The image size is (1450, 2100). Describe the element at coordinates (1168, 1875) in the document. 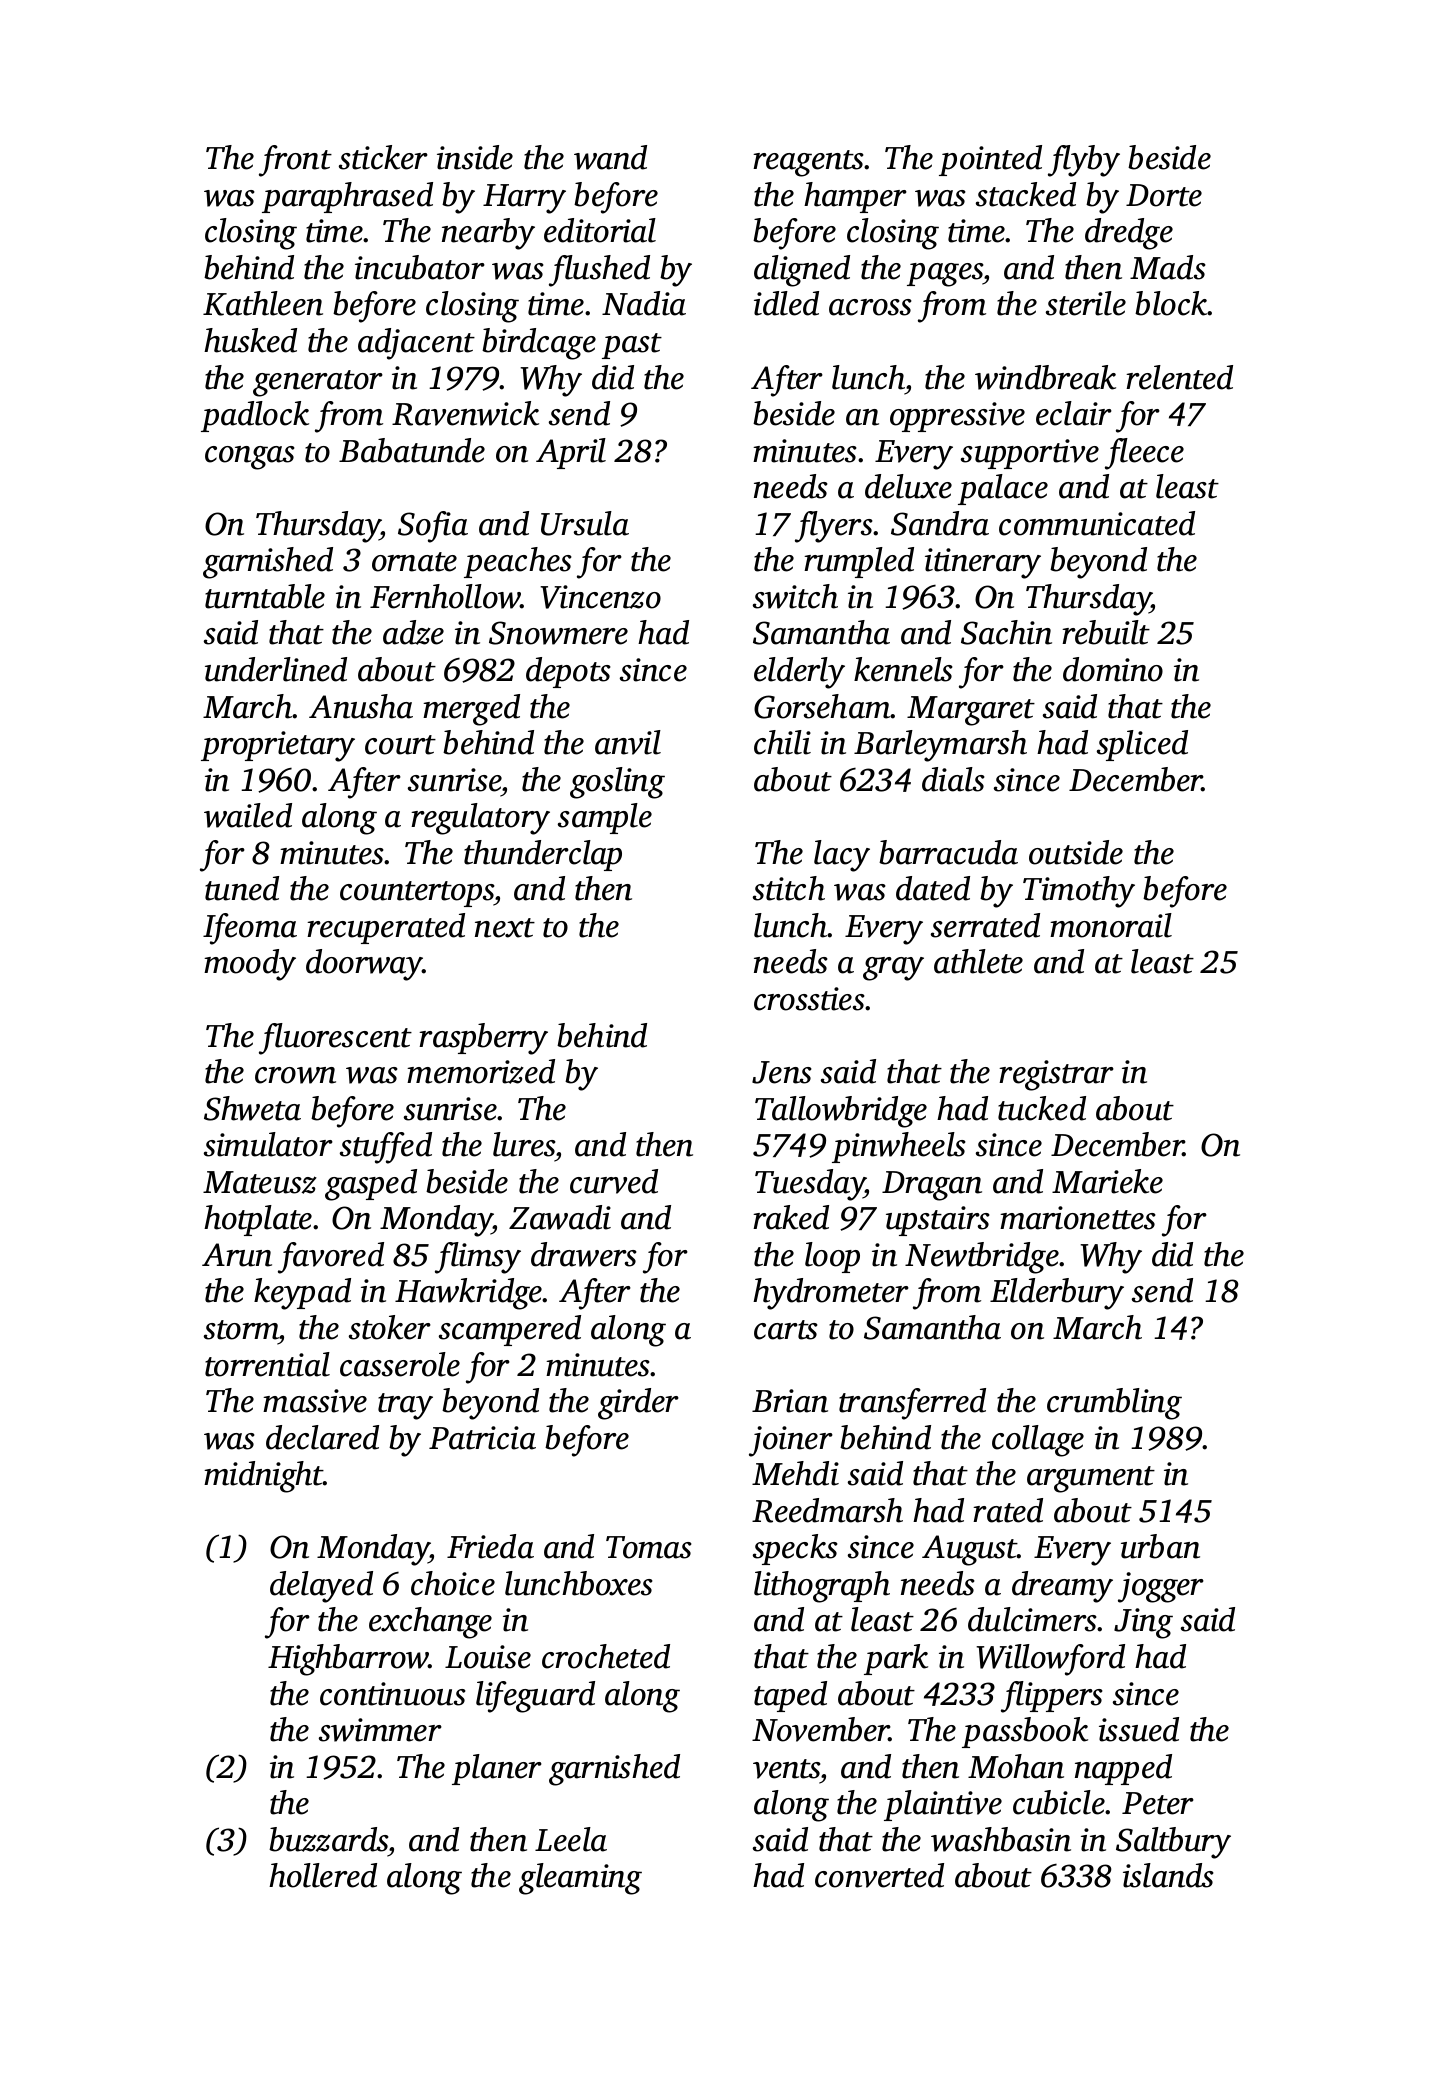

I see `islands` at that location.
